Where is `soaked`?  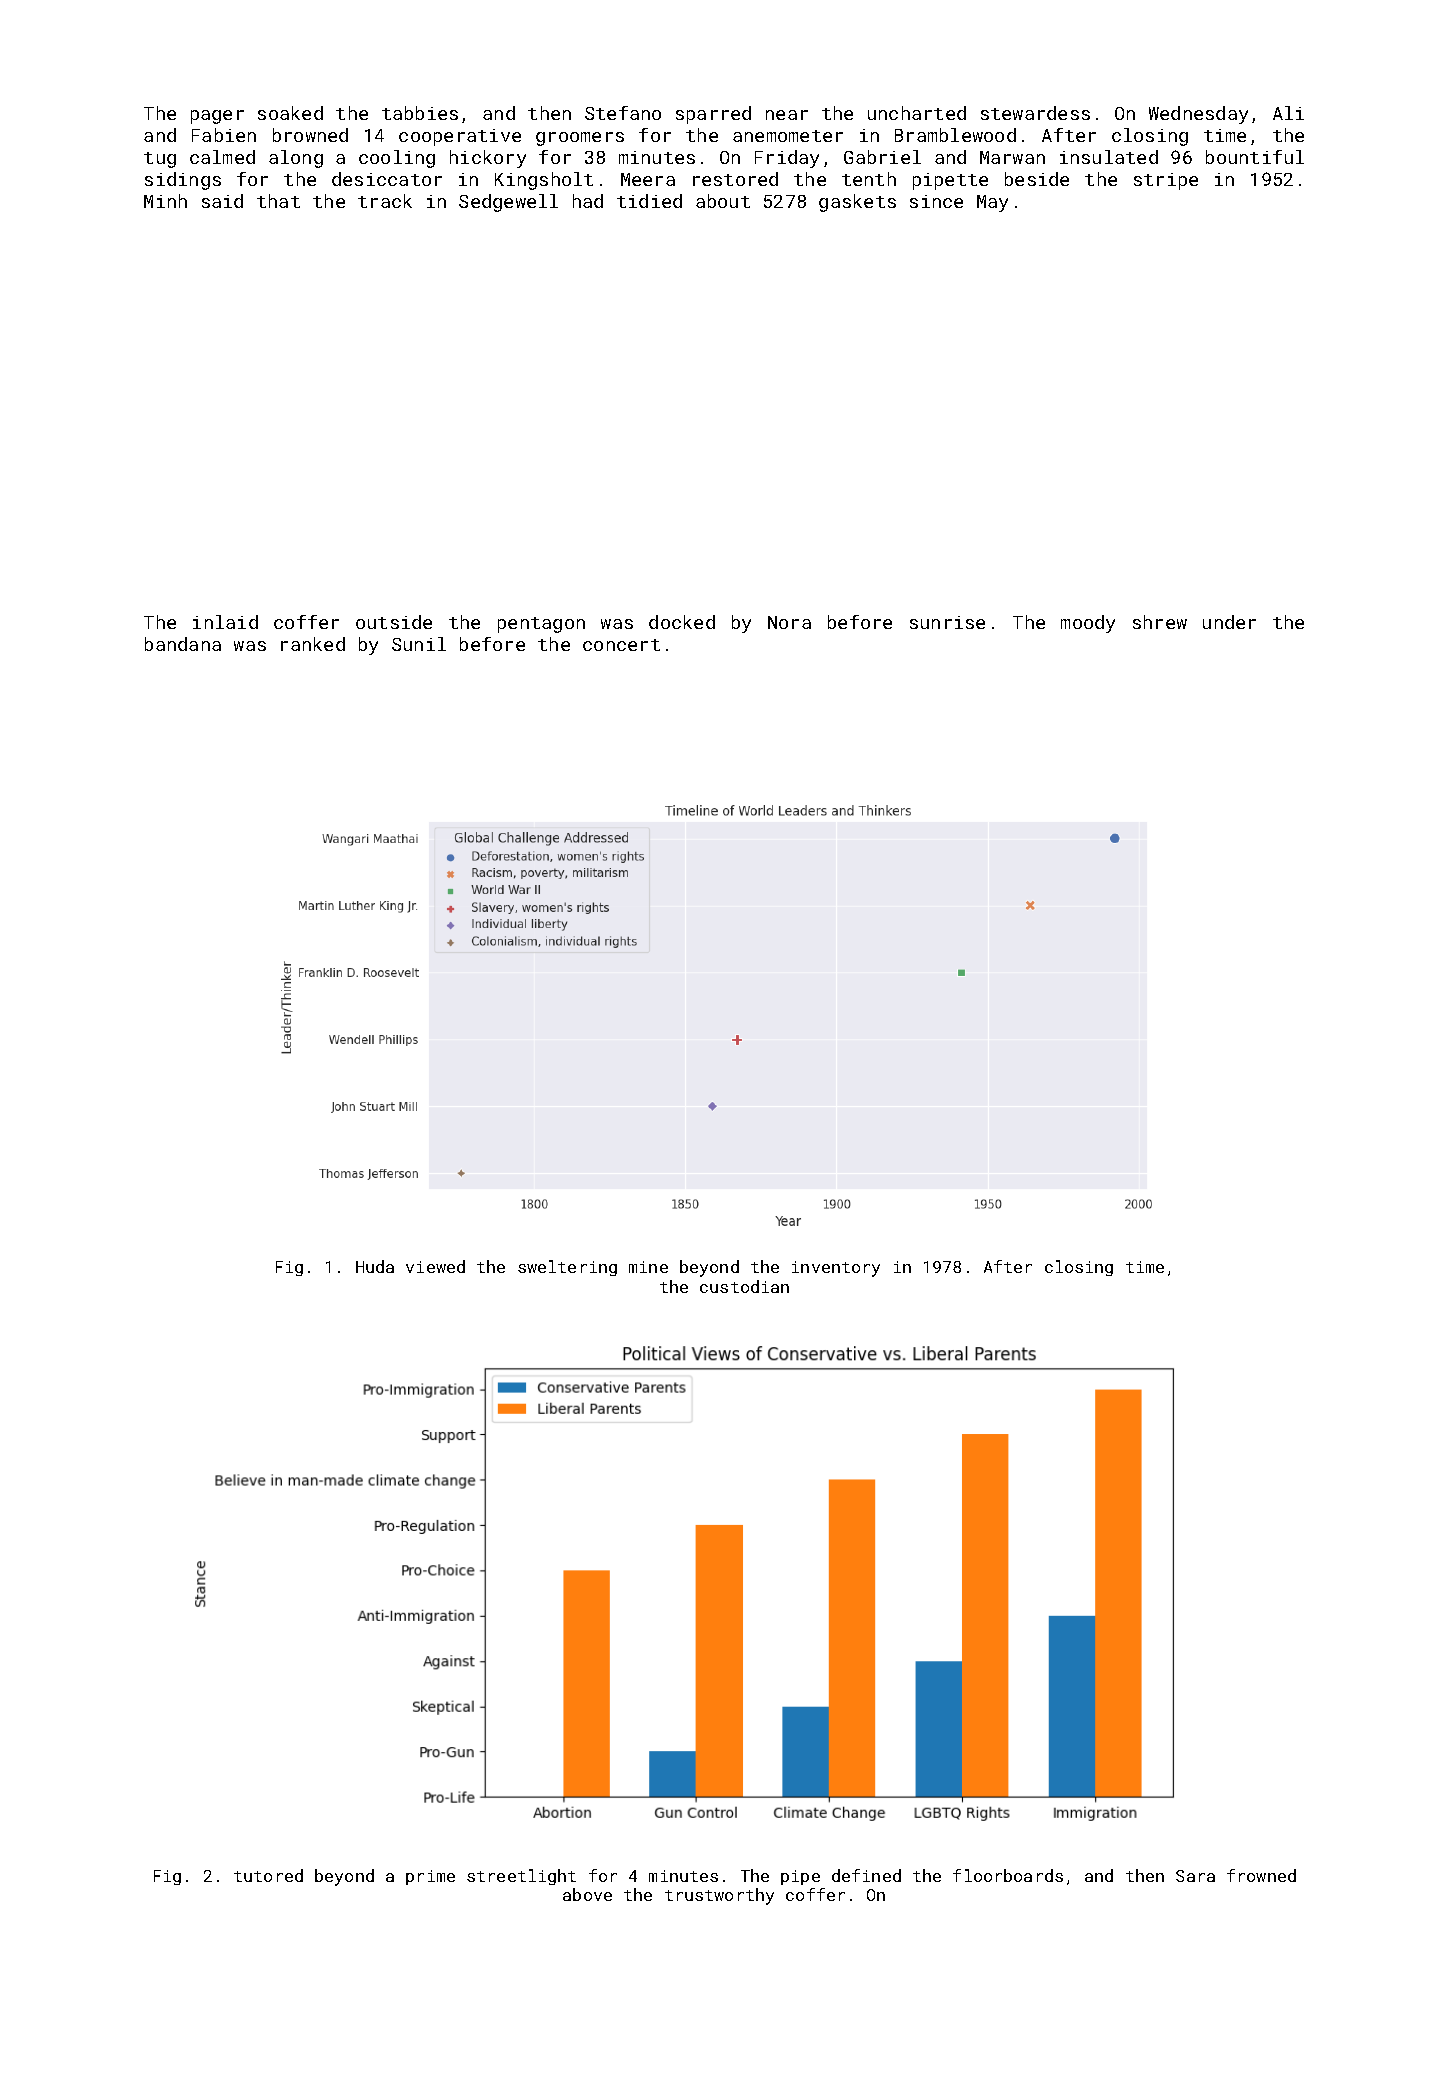 soaked is located at coordinates (290, 113).
